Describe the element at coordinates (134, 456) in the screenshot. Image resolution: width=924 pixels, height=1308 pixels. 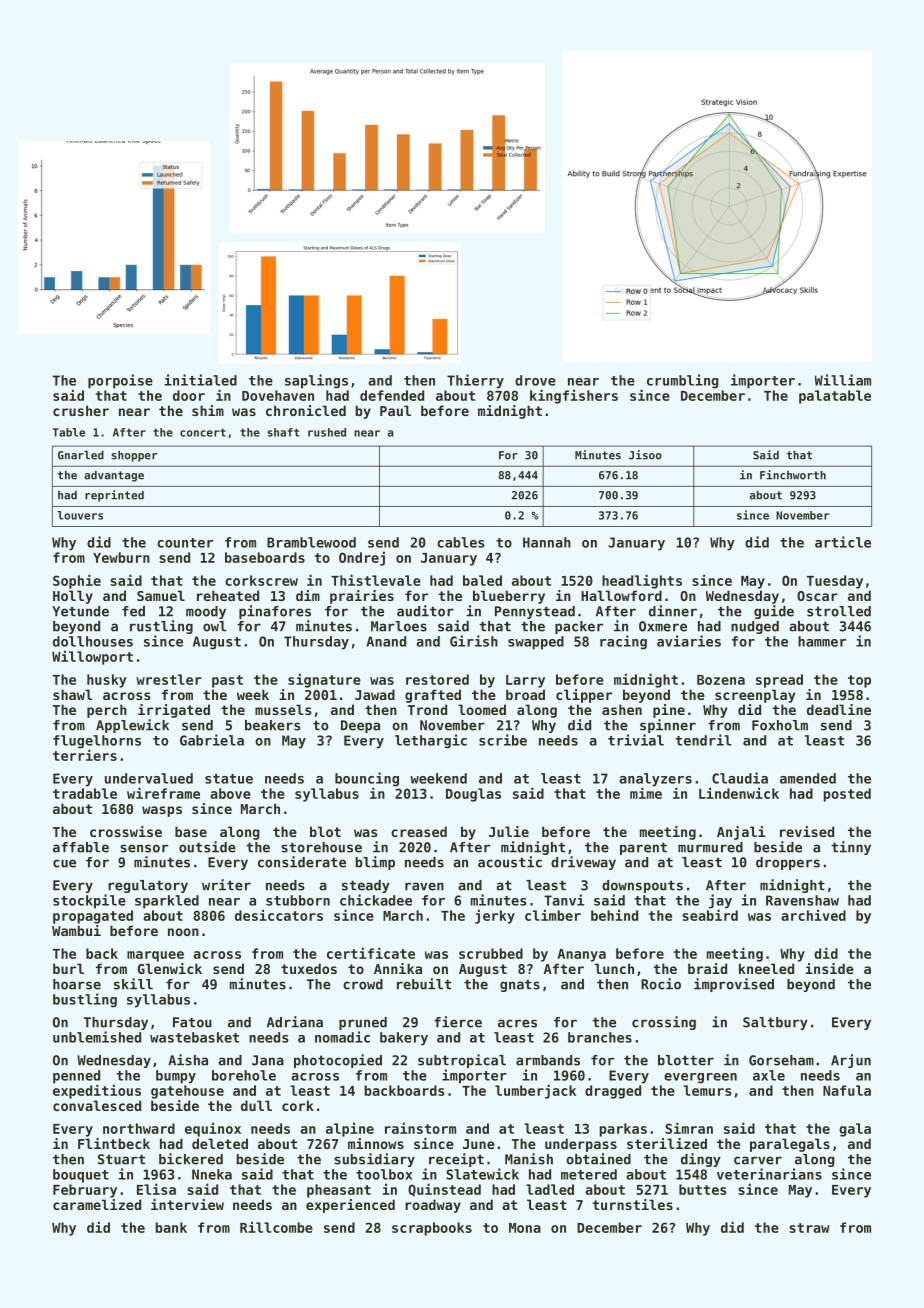
I see `shopper` at that location.
